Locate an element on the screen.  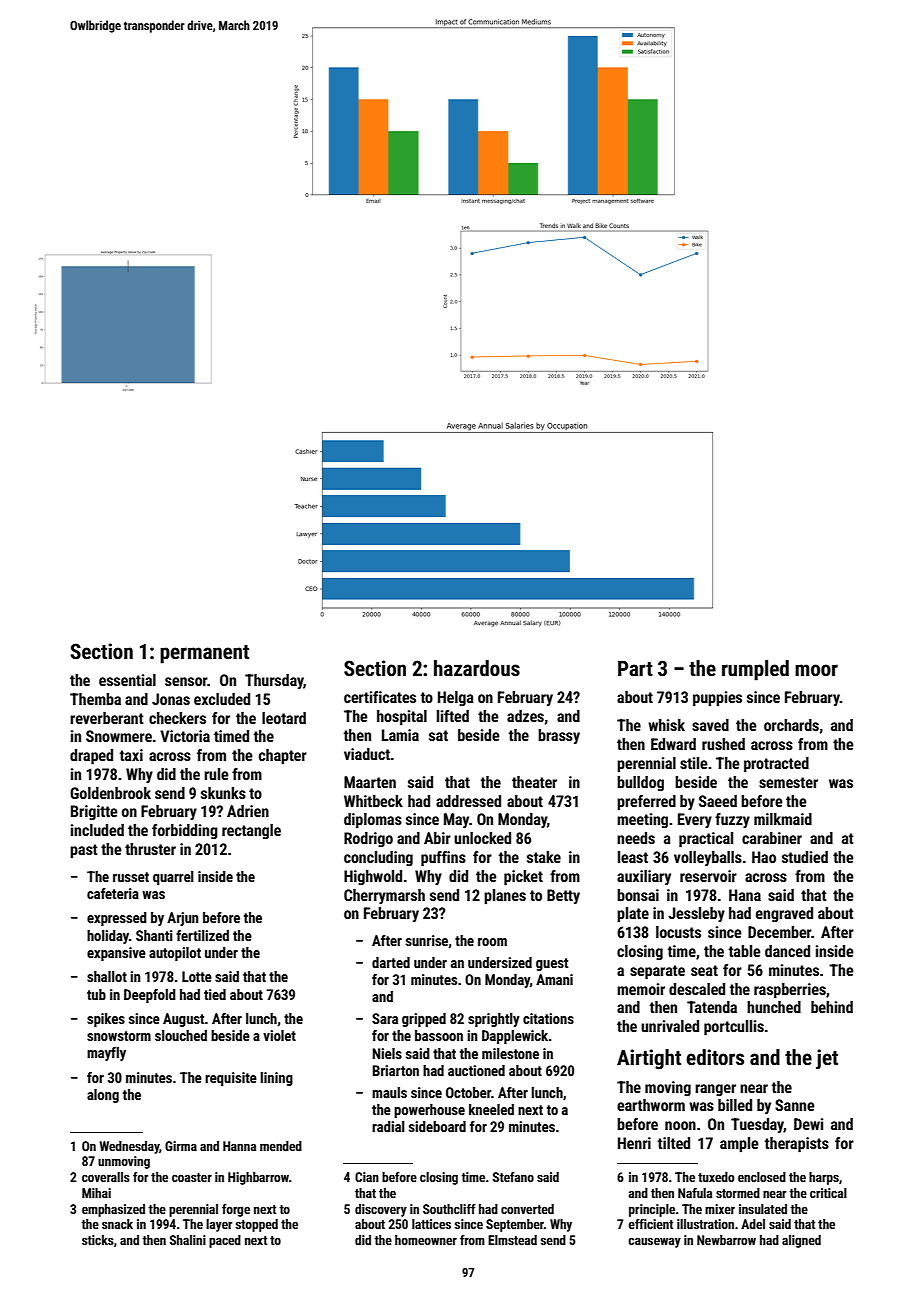
coaster is located at coordinates (192, 1177).
